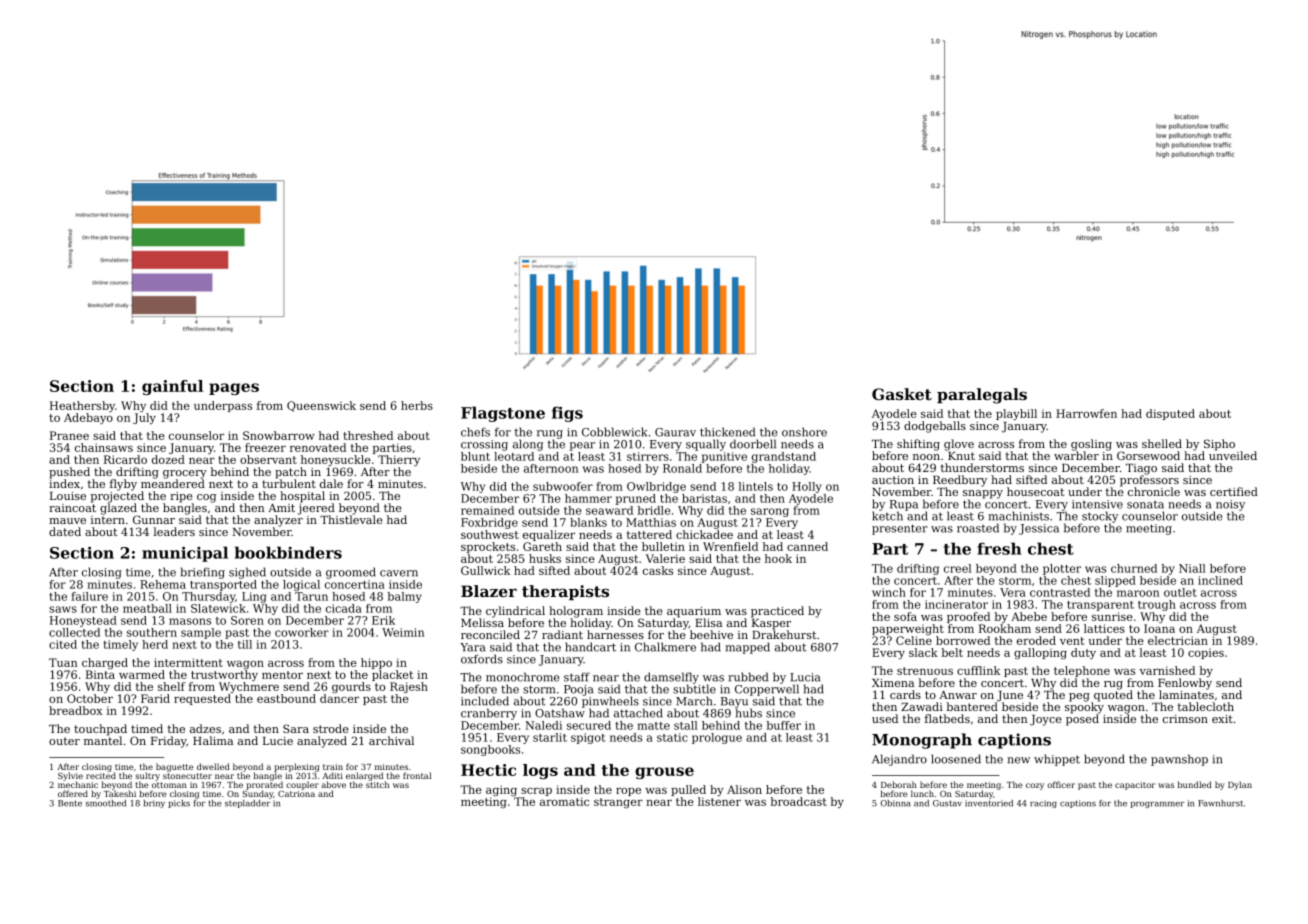 The image size is (1308, 924). I want to click on Gasket, so click(902, 394).
